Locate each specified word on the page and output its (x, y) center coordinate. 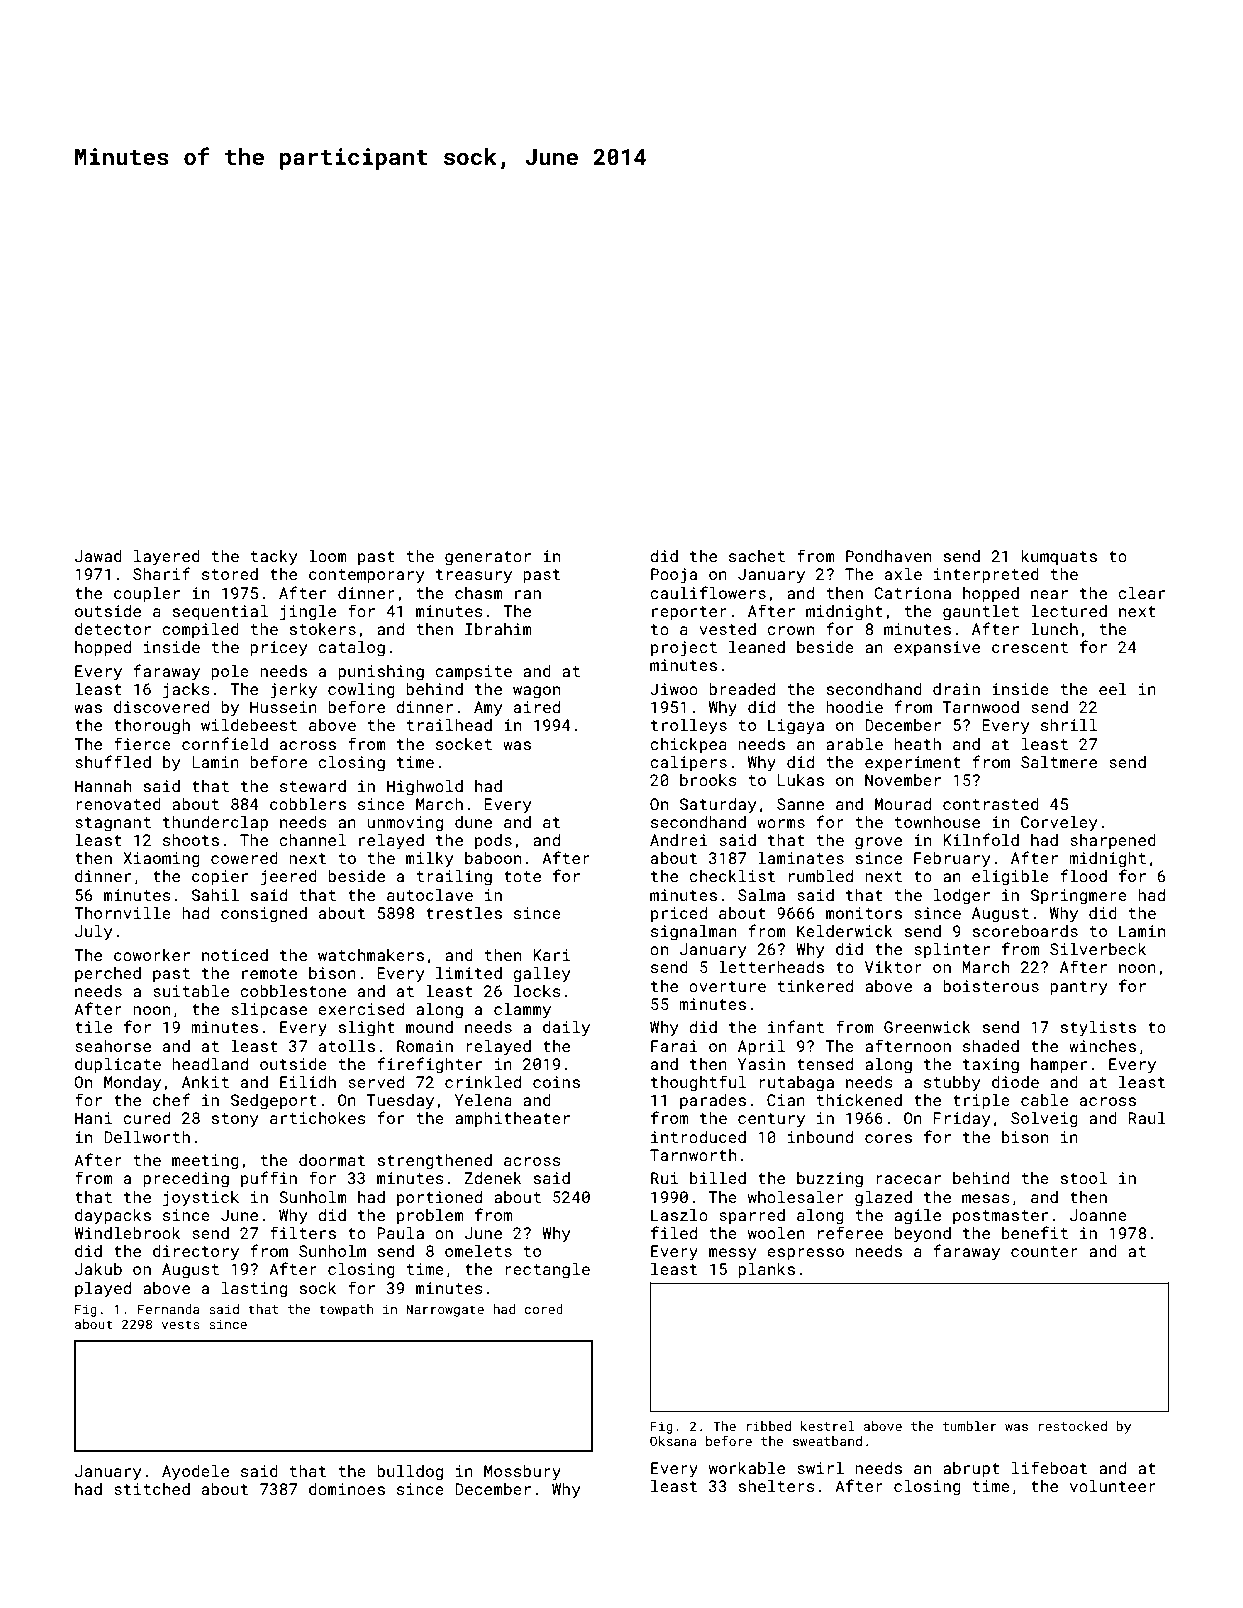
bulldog (410, 1473)
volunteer (1113, 1486)
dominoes (347, 1489)
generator (488, 558)
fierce (142, 743)
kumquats (1059, 557)
